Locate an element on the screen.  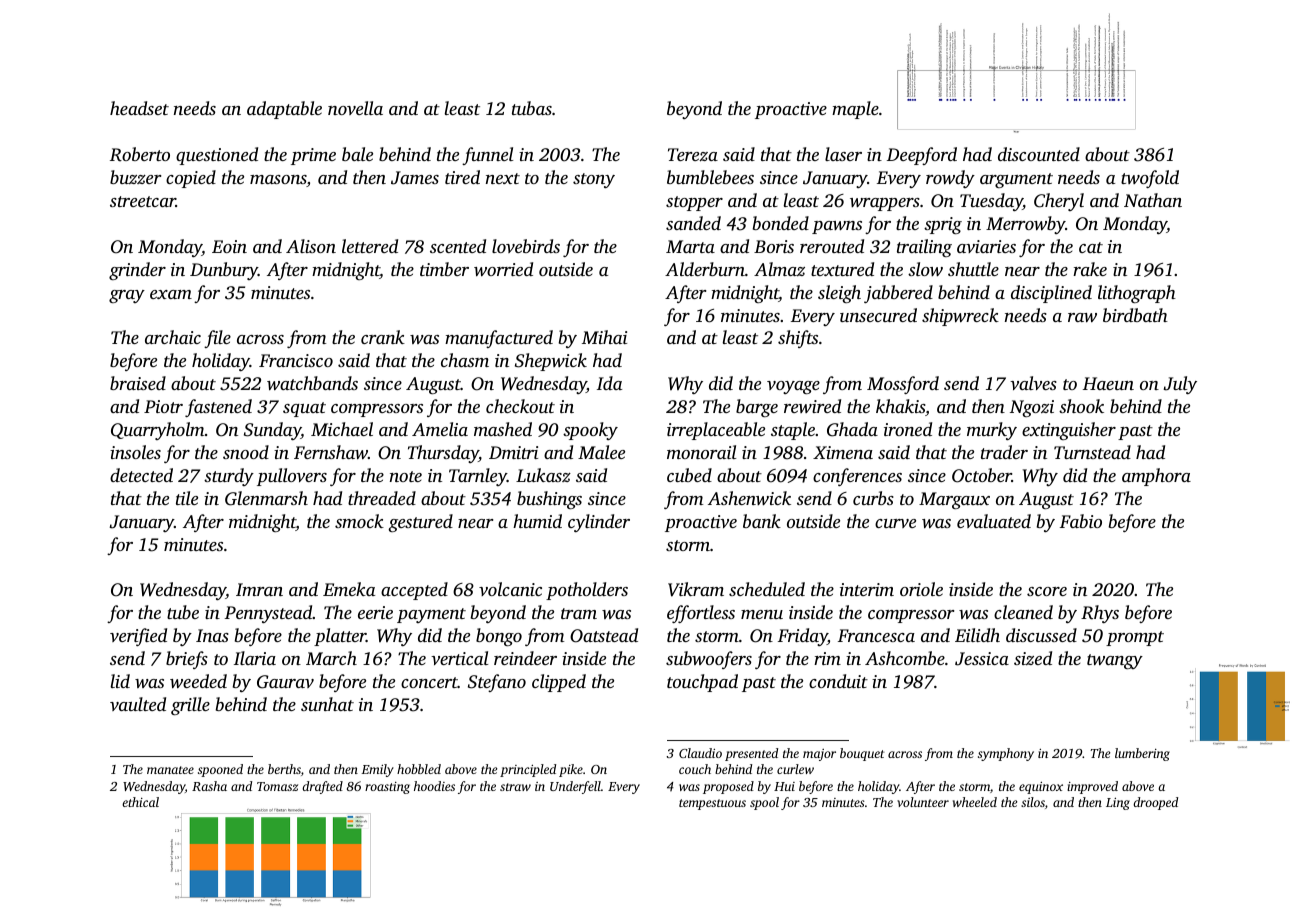
weeded is located at coordinates (198, 681).
